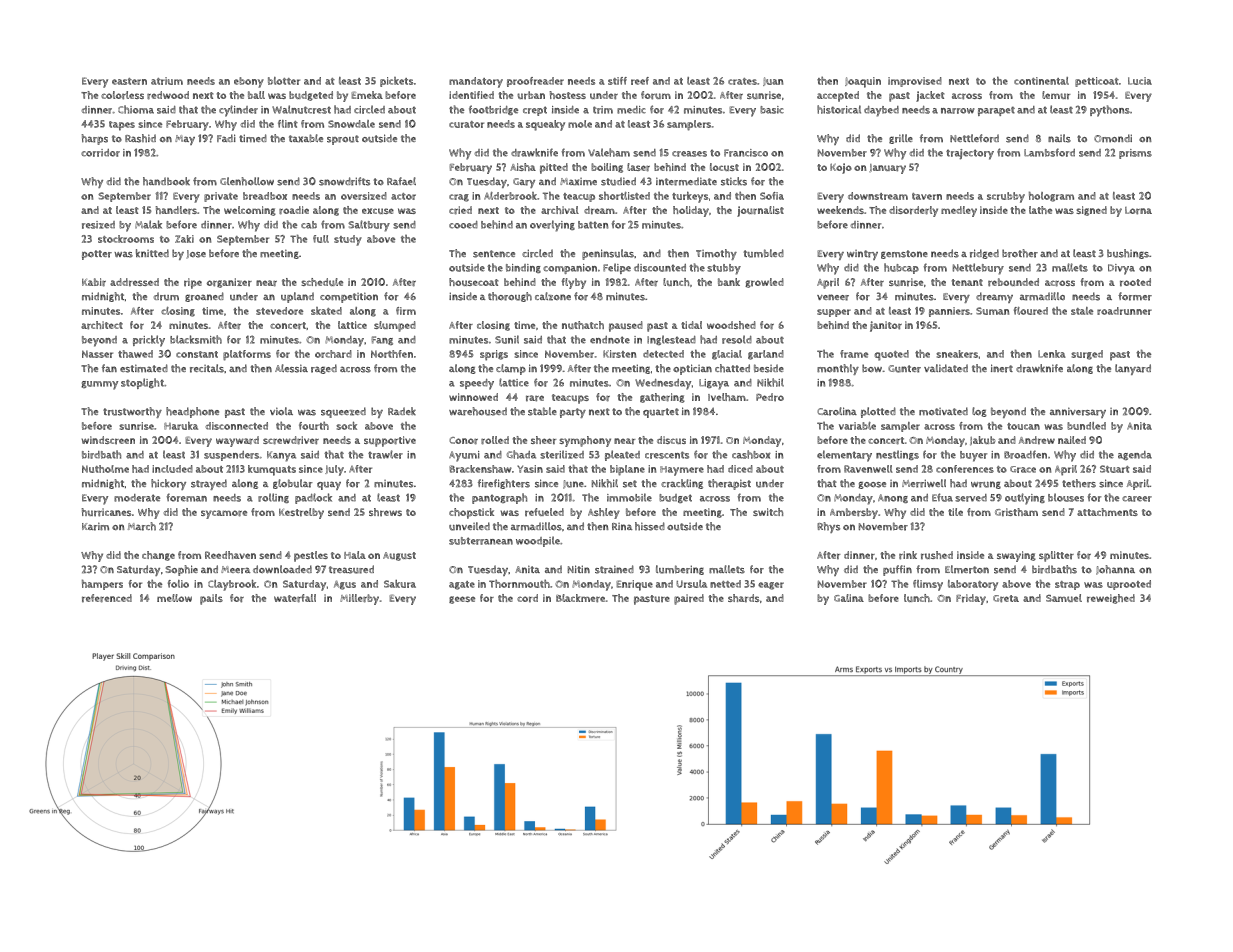 This screenshot has width=1233, height=952. I want to click on bundled, so click(1086, 426).
